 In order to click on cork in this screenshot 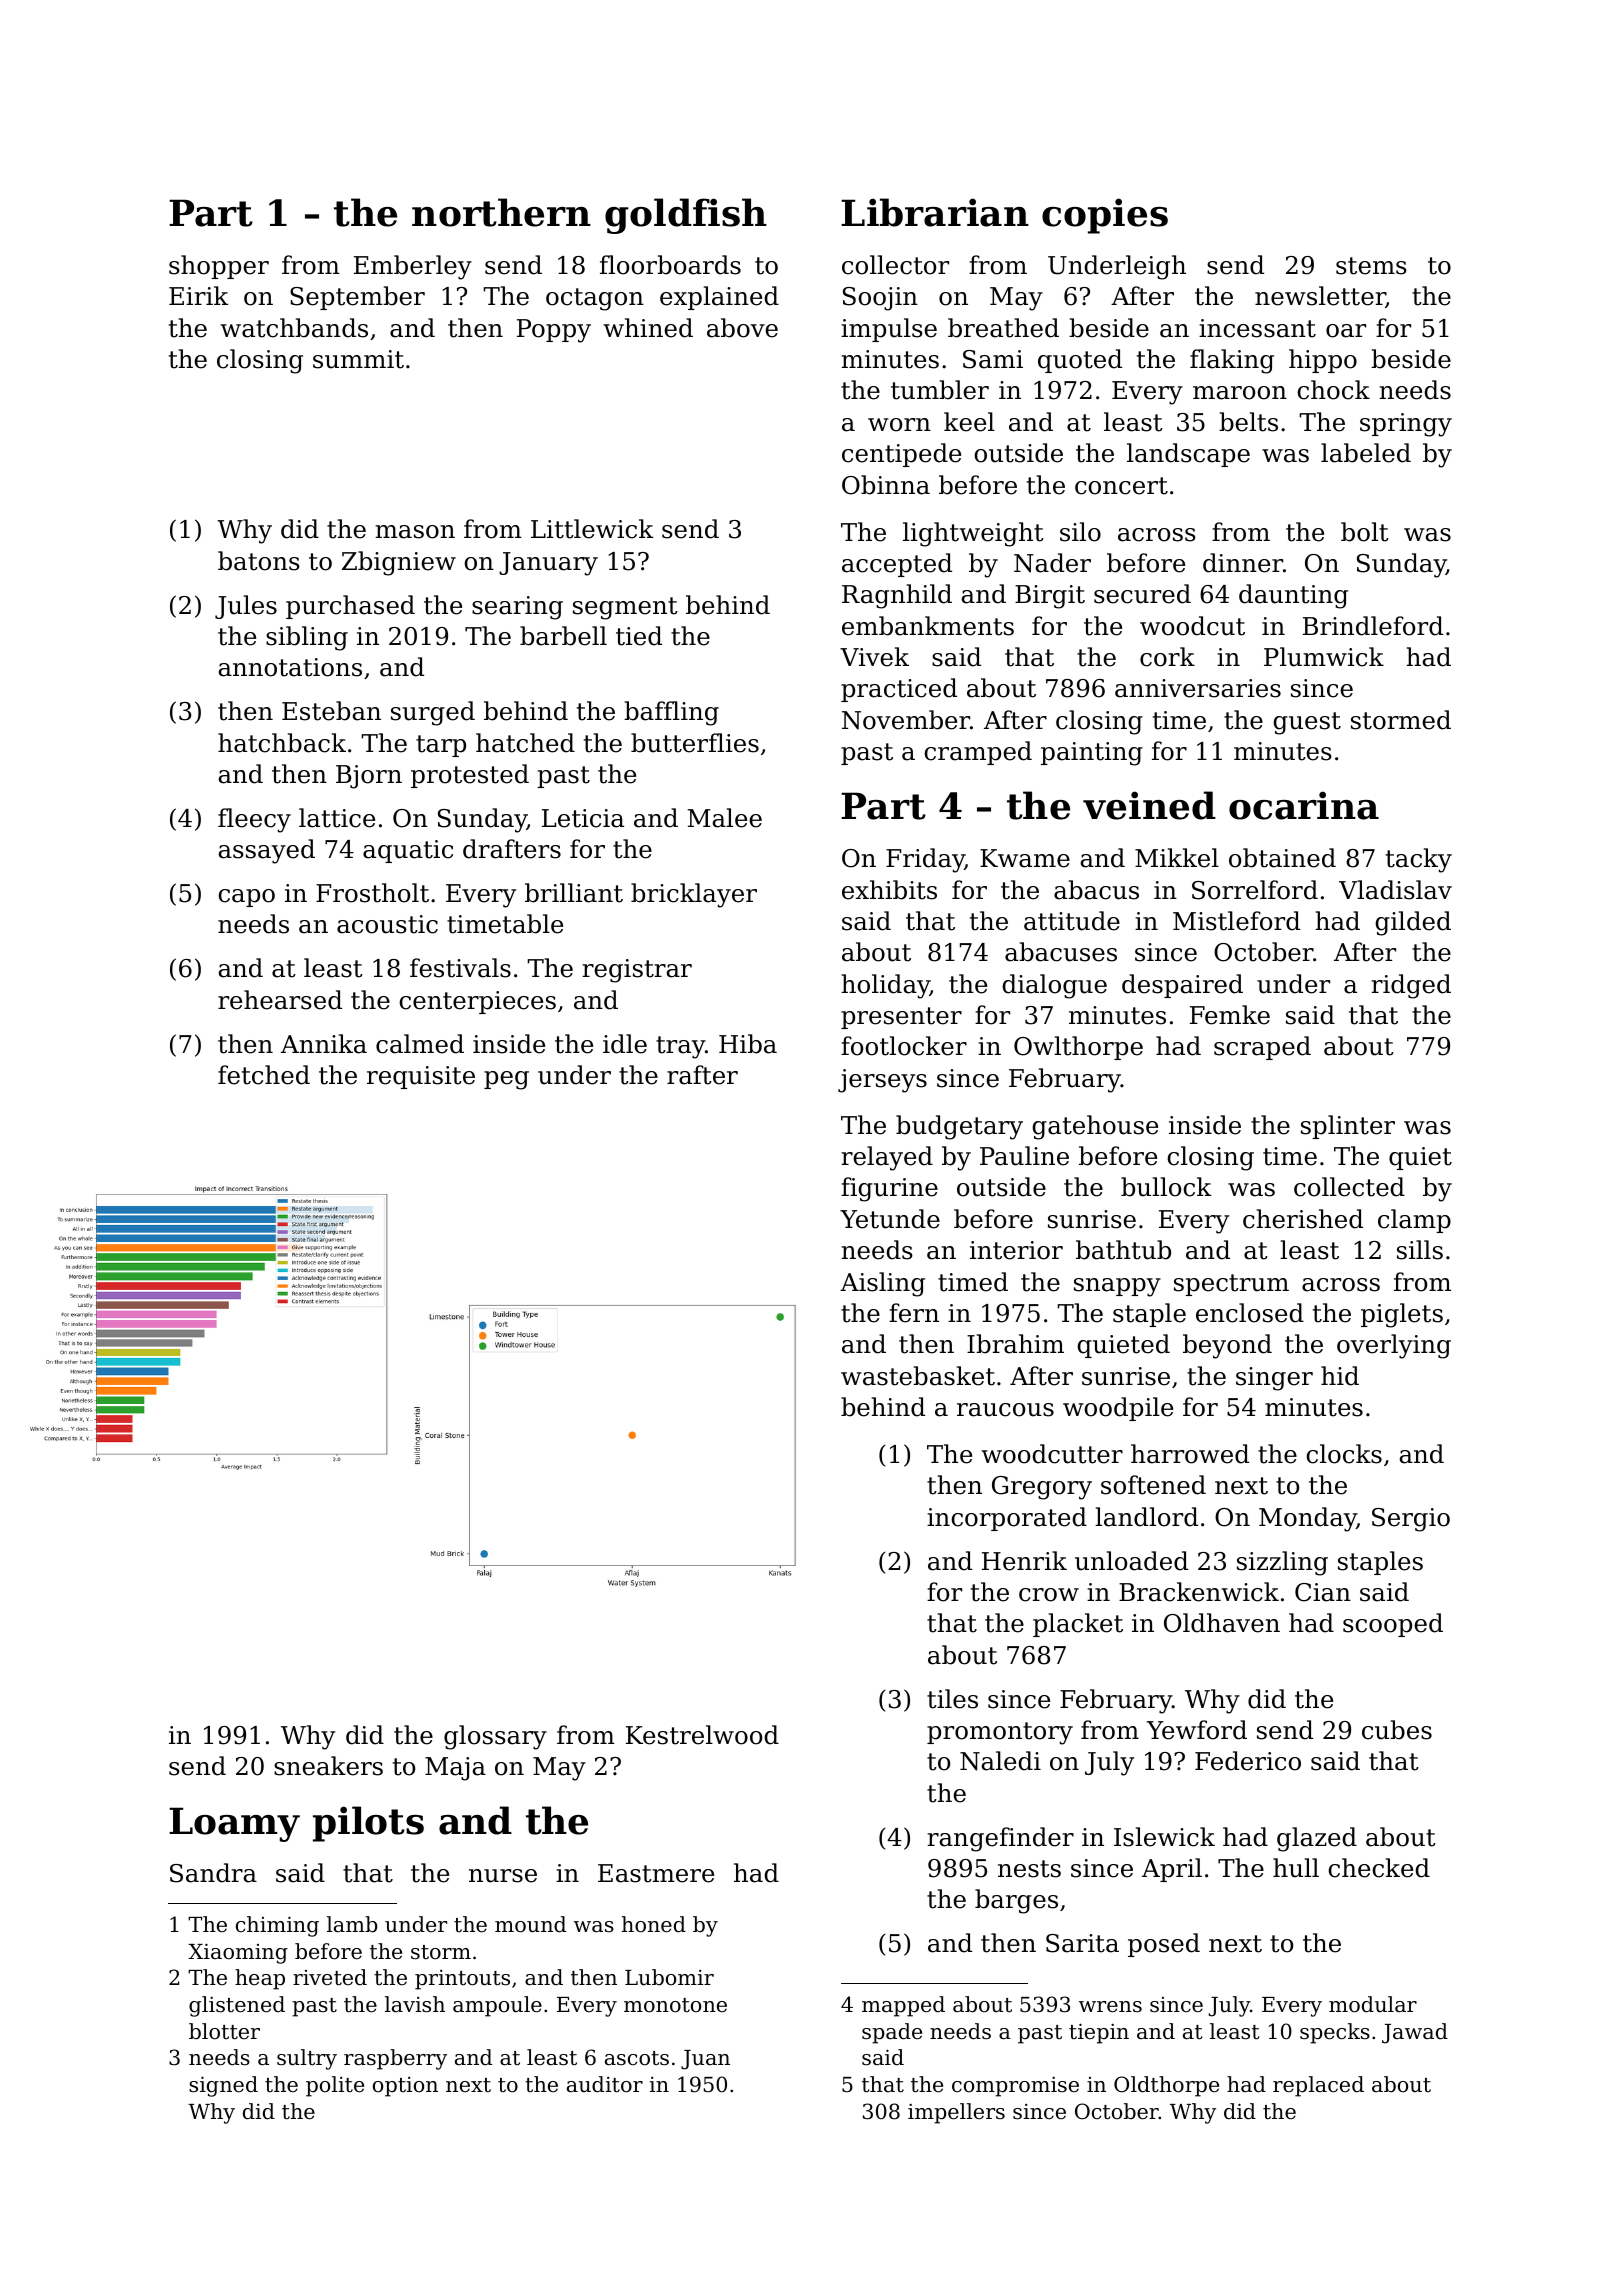, I will do `click(1167, 657)`.
